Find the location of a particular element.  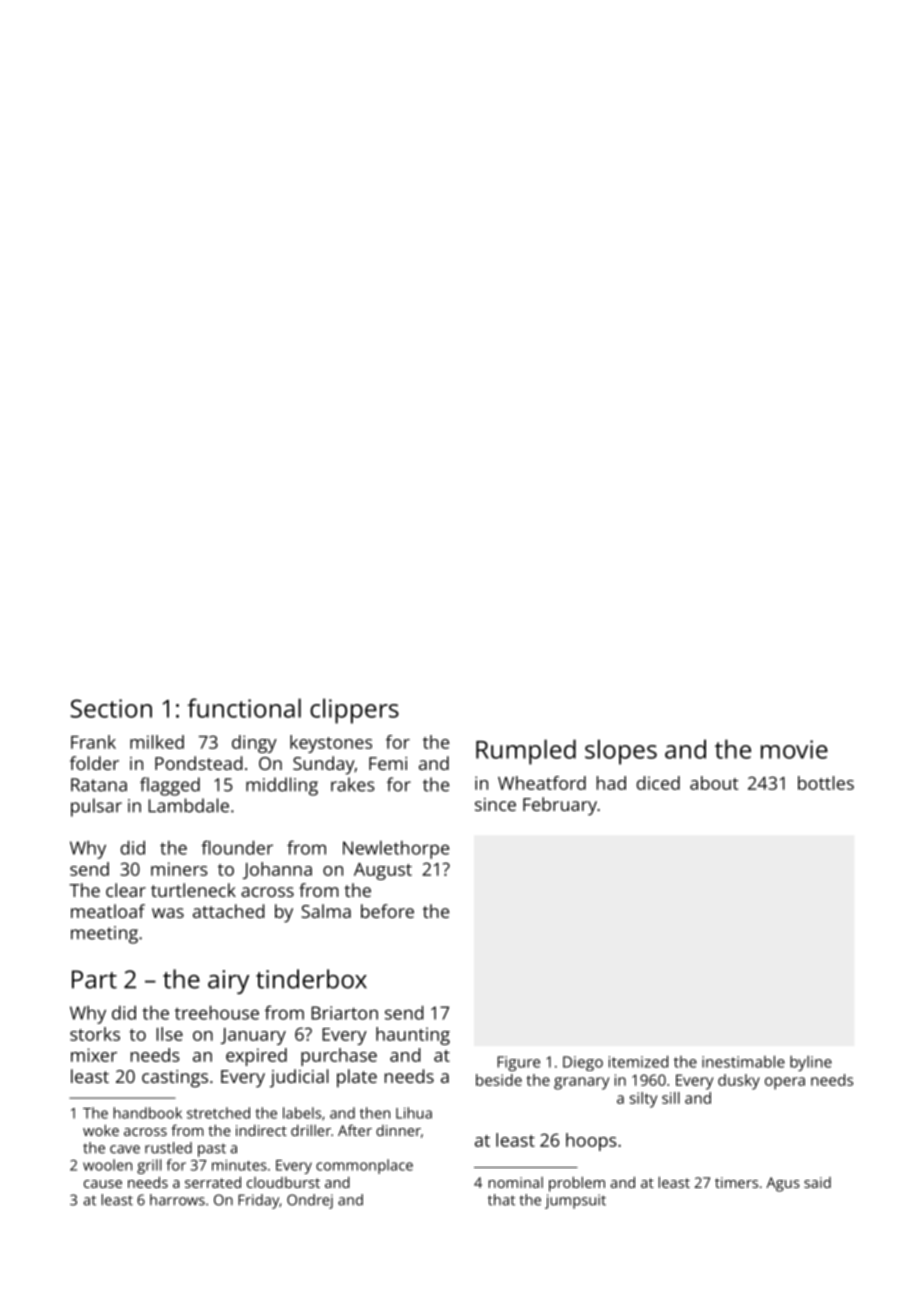

problem is located at coordinates (577, 1184).
